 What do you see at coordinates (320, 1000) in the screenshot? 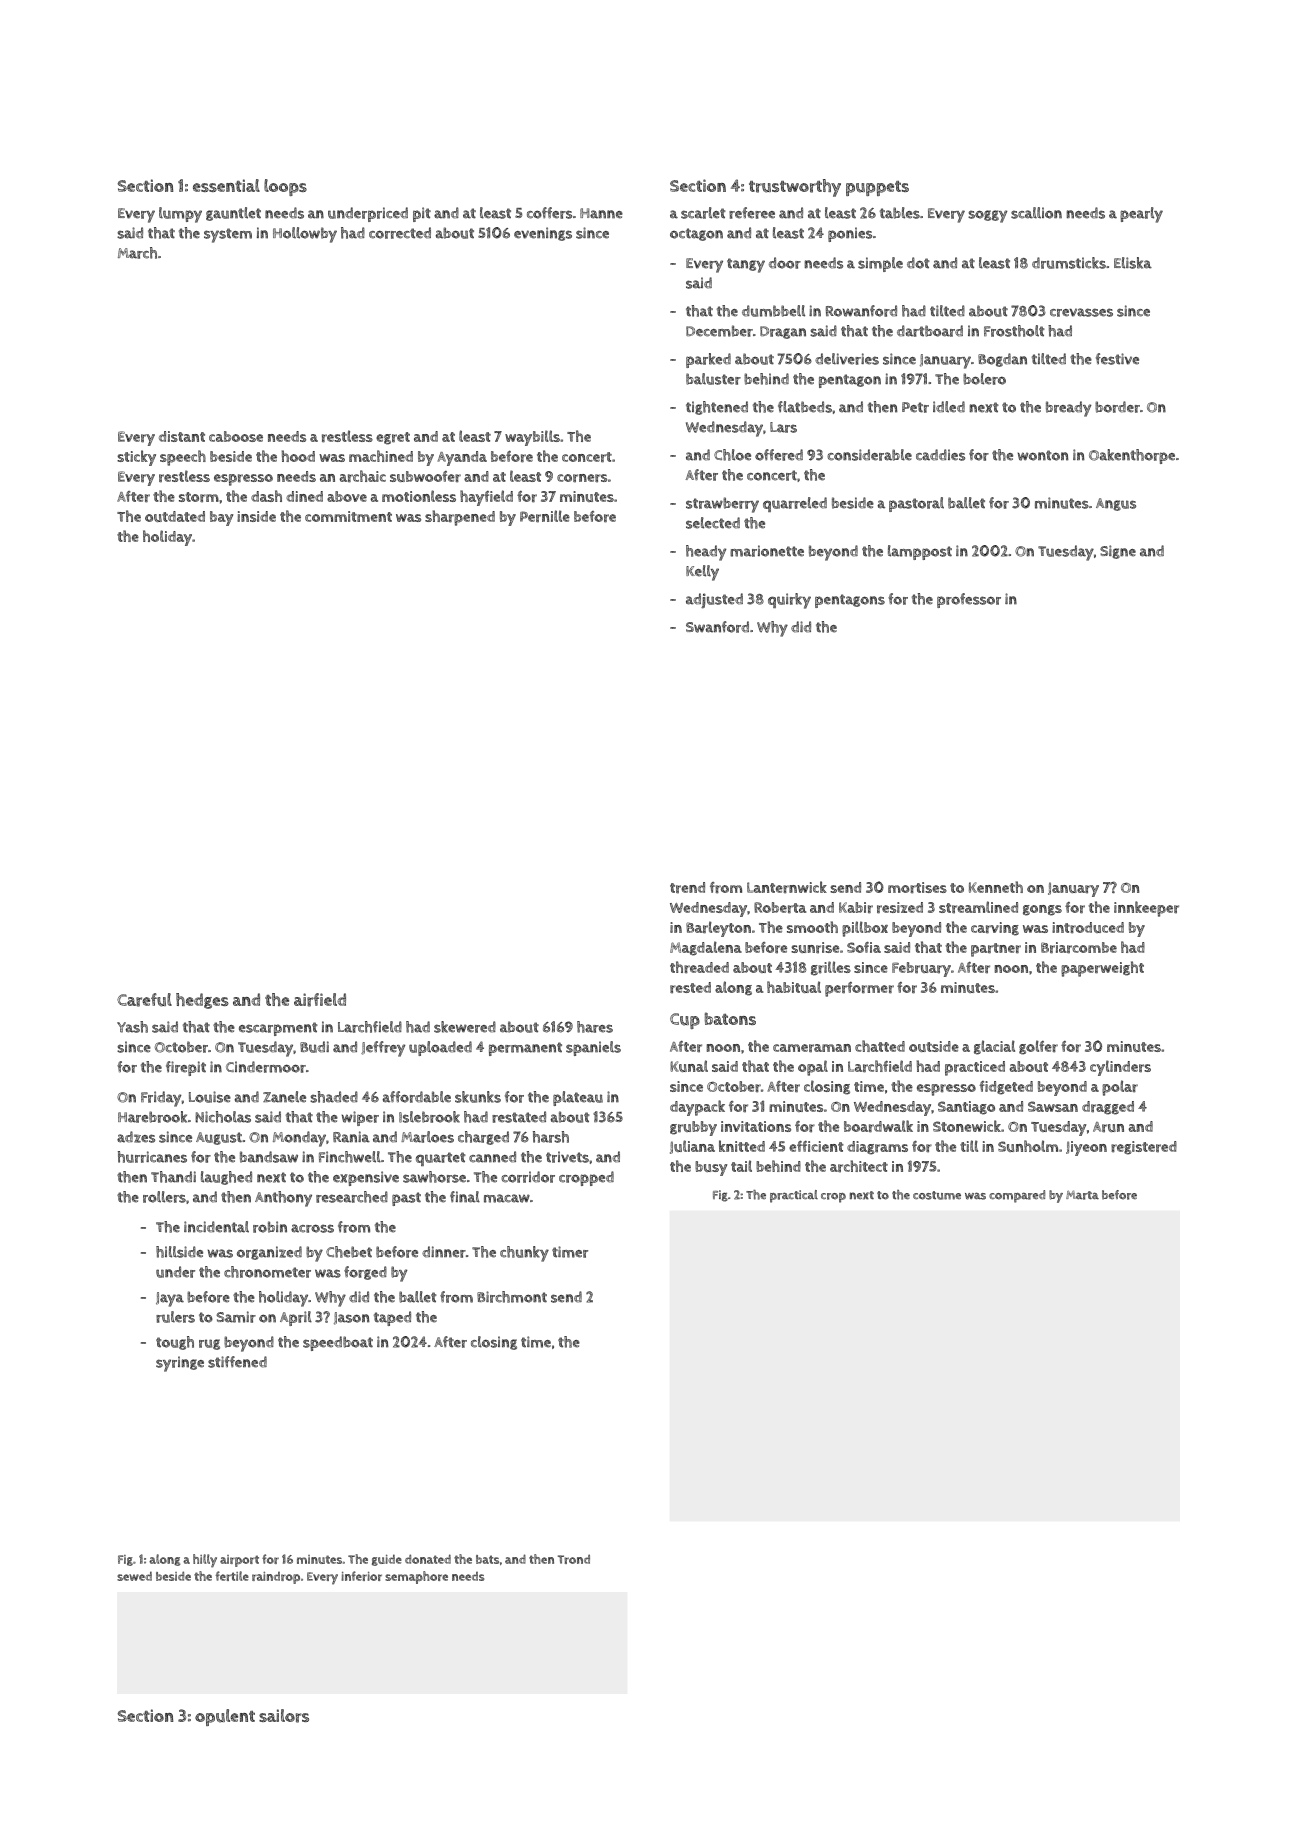
I see `airfield` at bounding box center [320, 1000].
